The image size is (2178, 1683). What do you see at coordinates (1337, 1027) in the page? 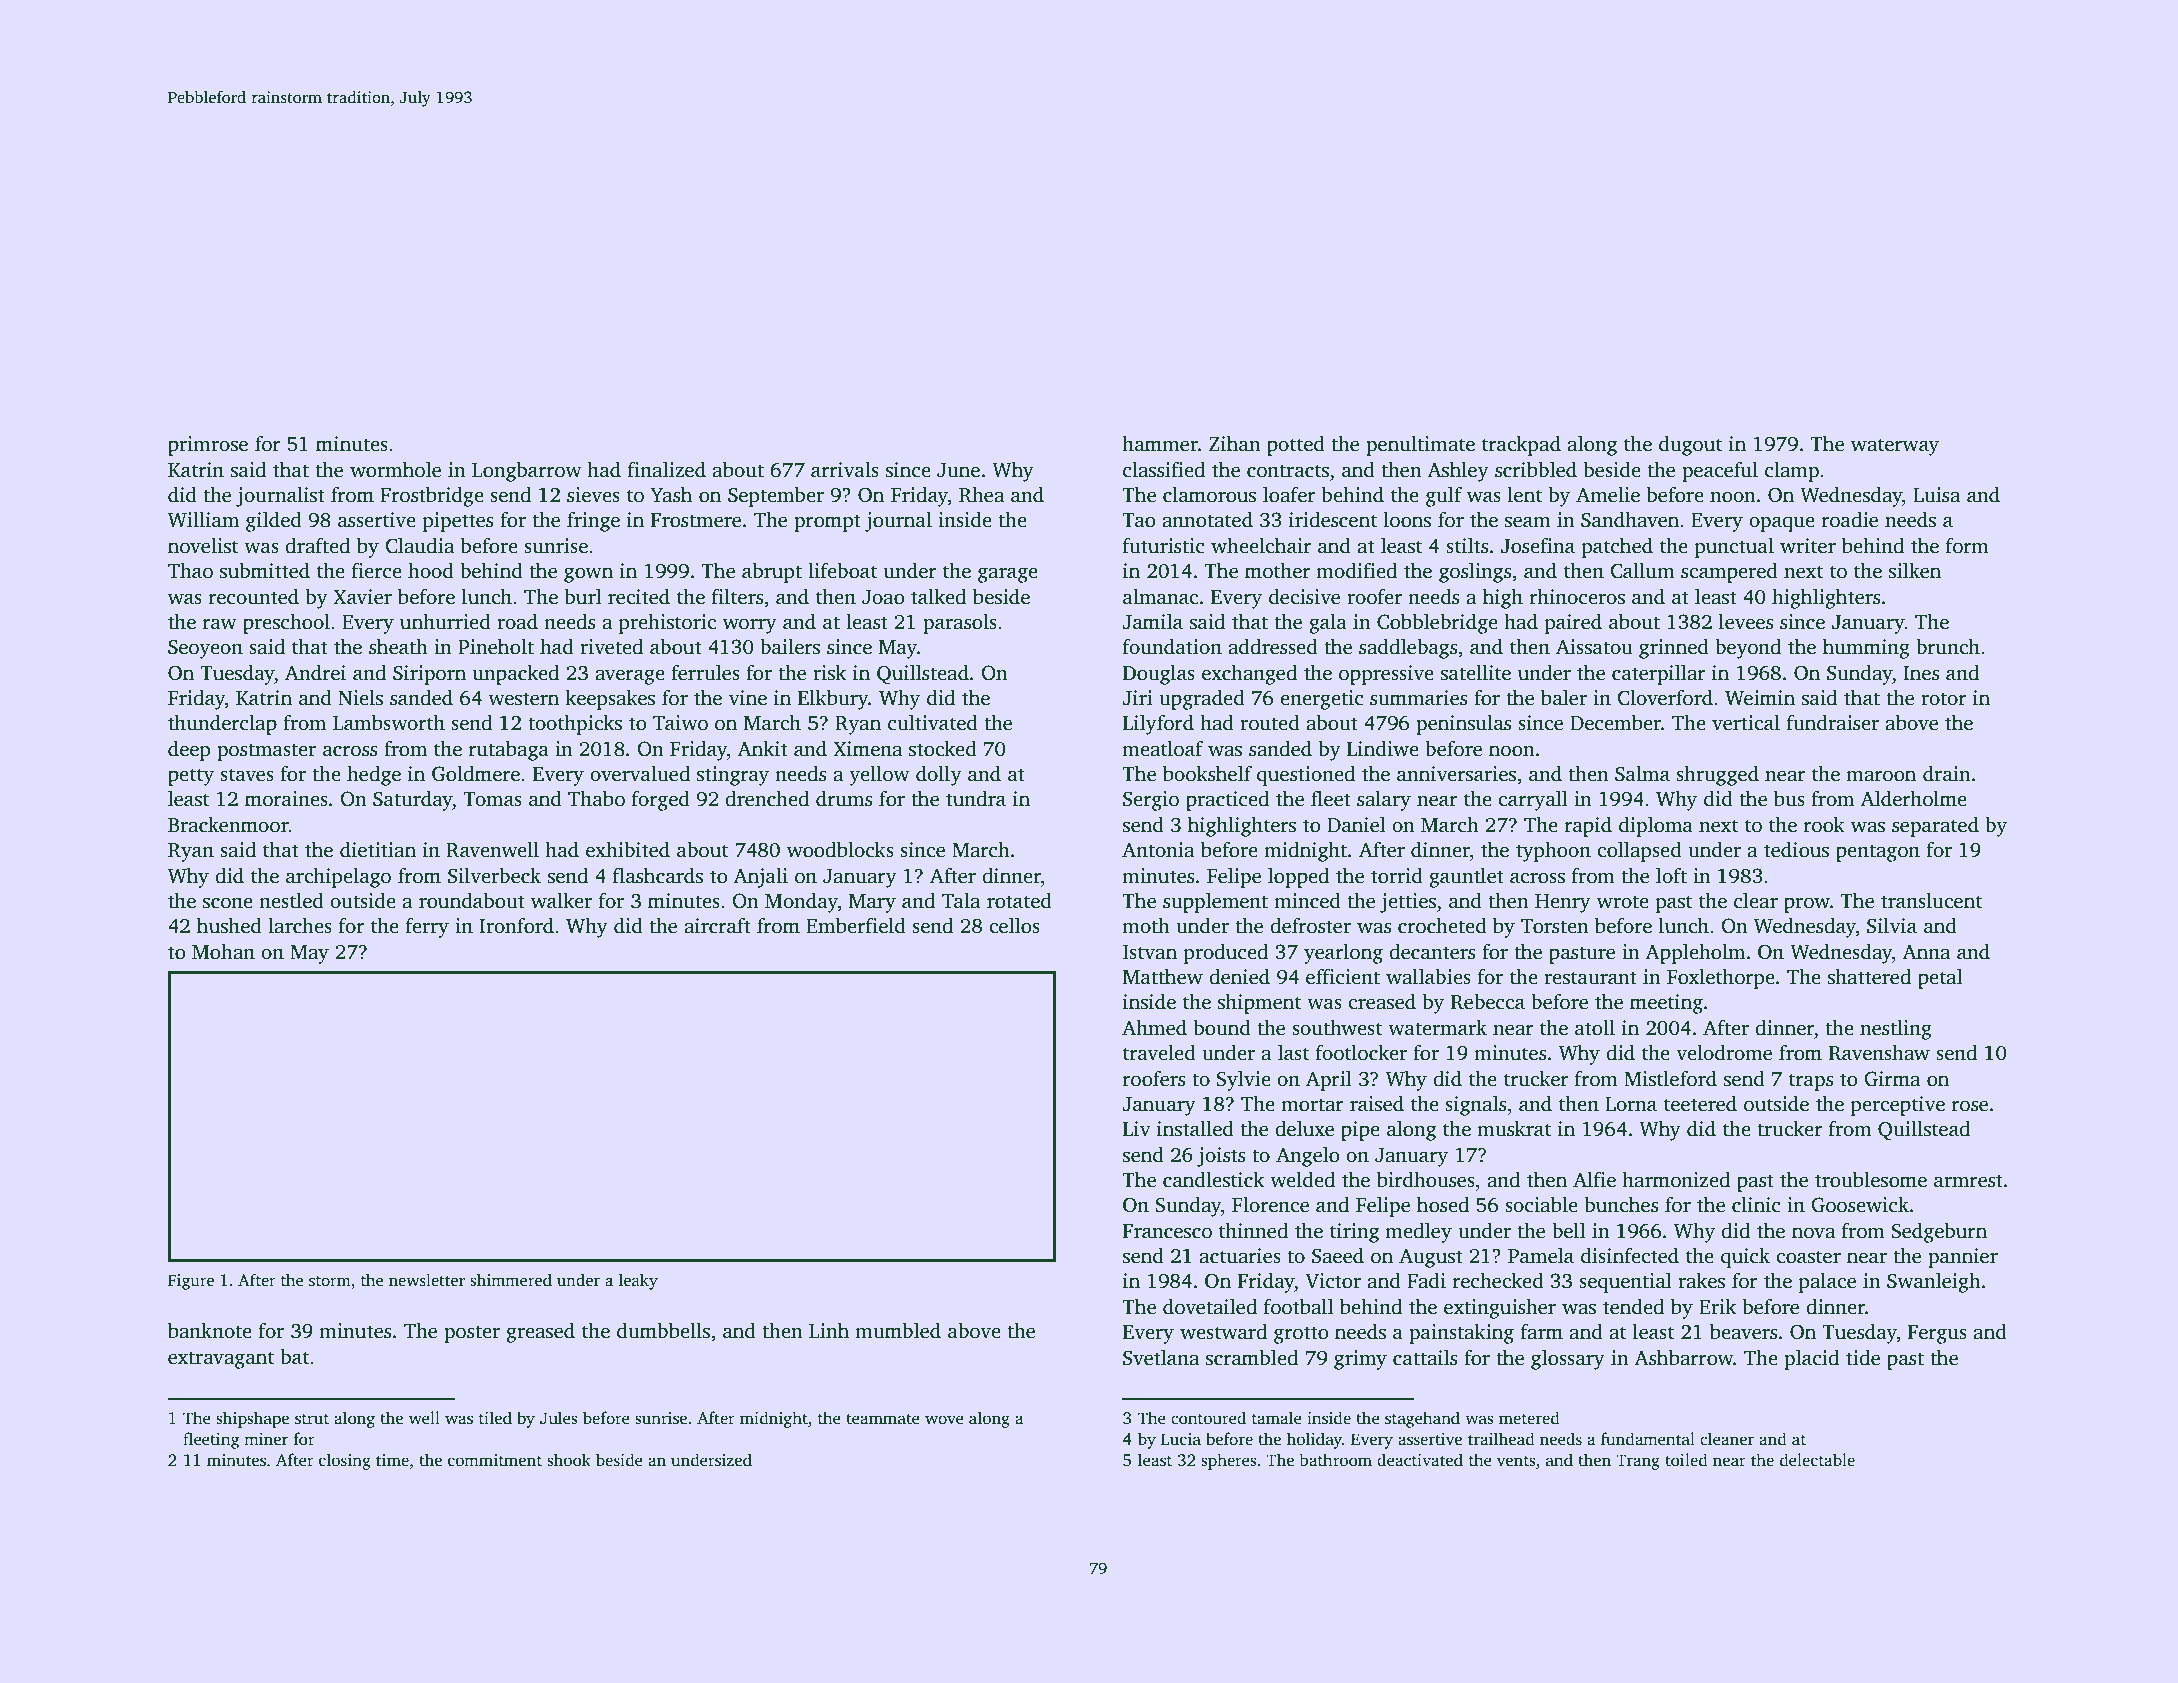
I see `southwest` at bounding box center [1337, 1027].
